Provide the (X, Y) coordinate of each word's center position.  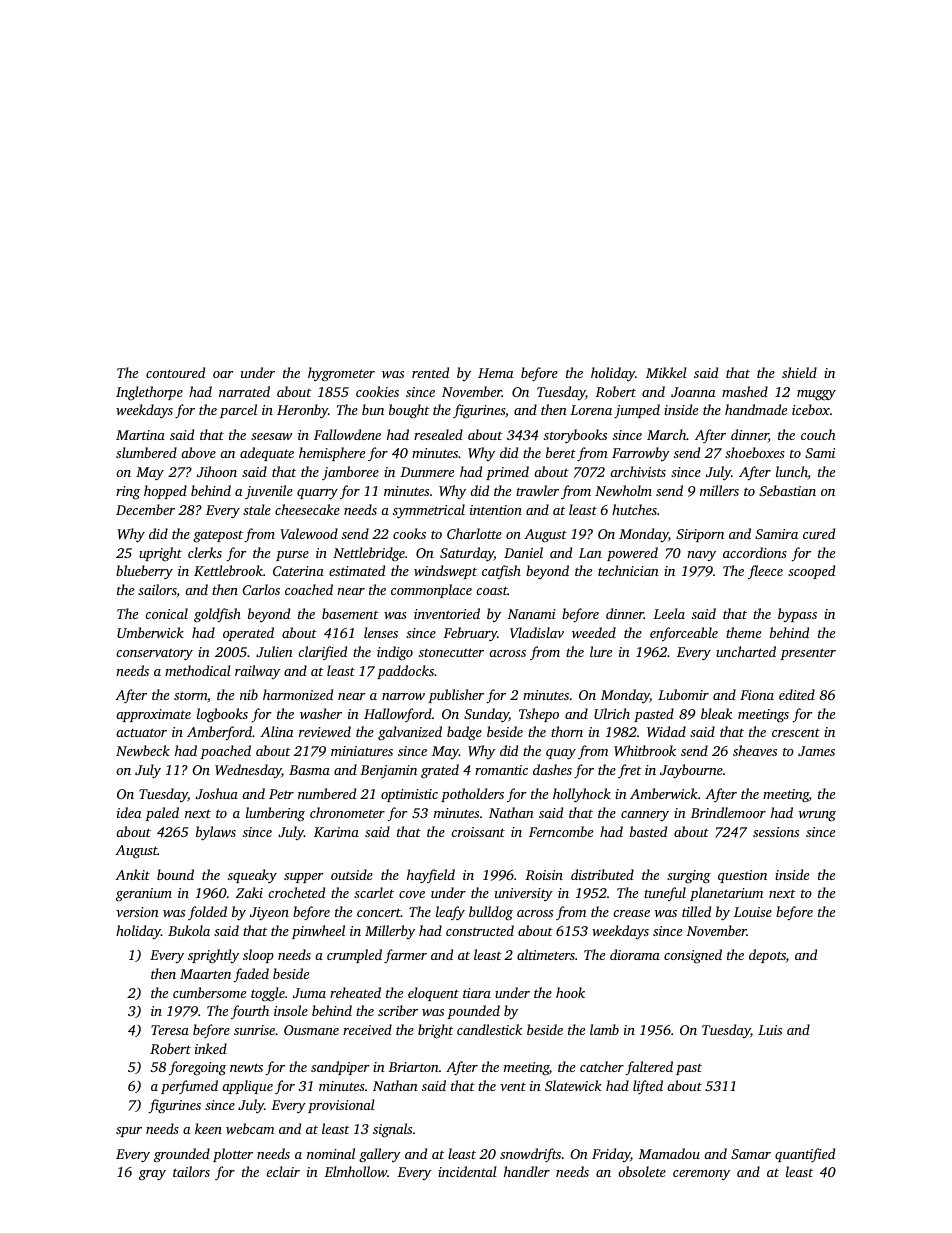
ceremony (701, 1175)
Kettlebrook (228, 570)
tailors (191, 1171)
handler (527, 1171)
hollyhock (582, 795)
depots (767, 956)
